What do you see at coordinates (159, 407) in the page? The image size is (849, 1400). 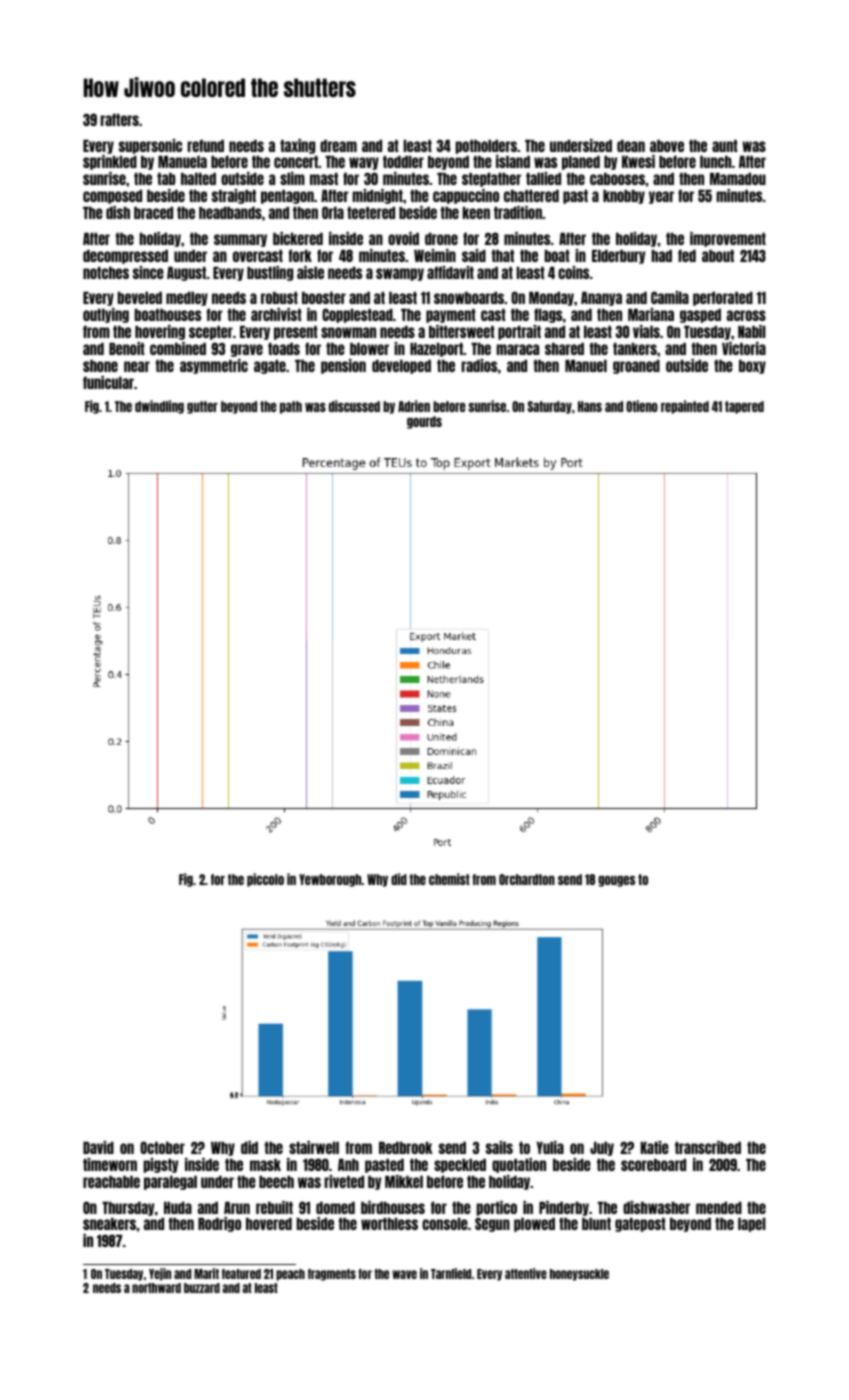 I see `dwindling` at bounding box center [159, 407].
